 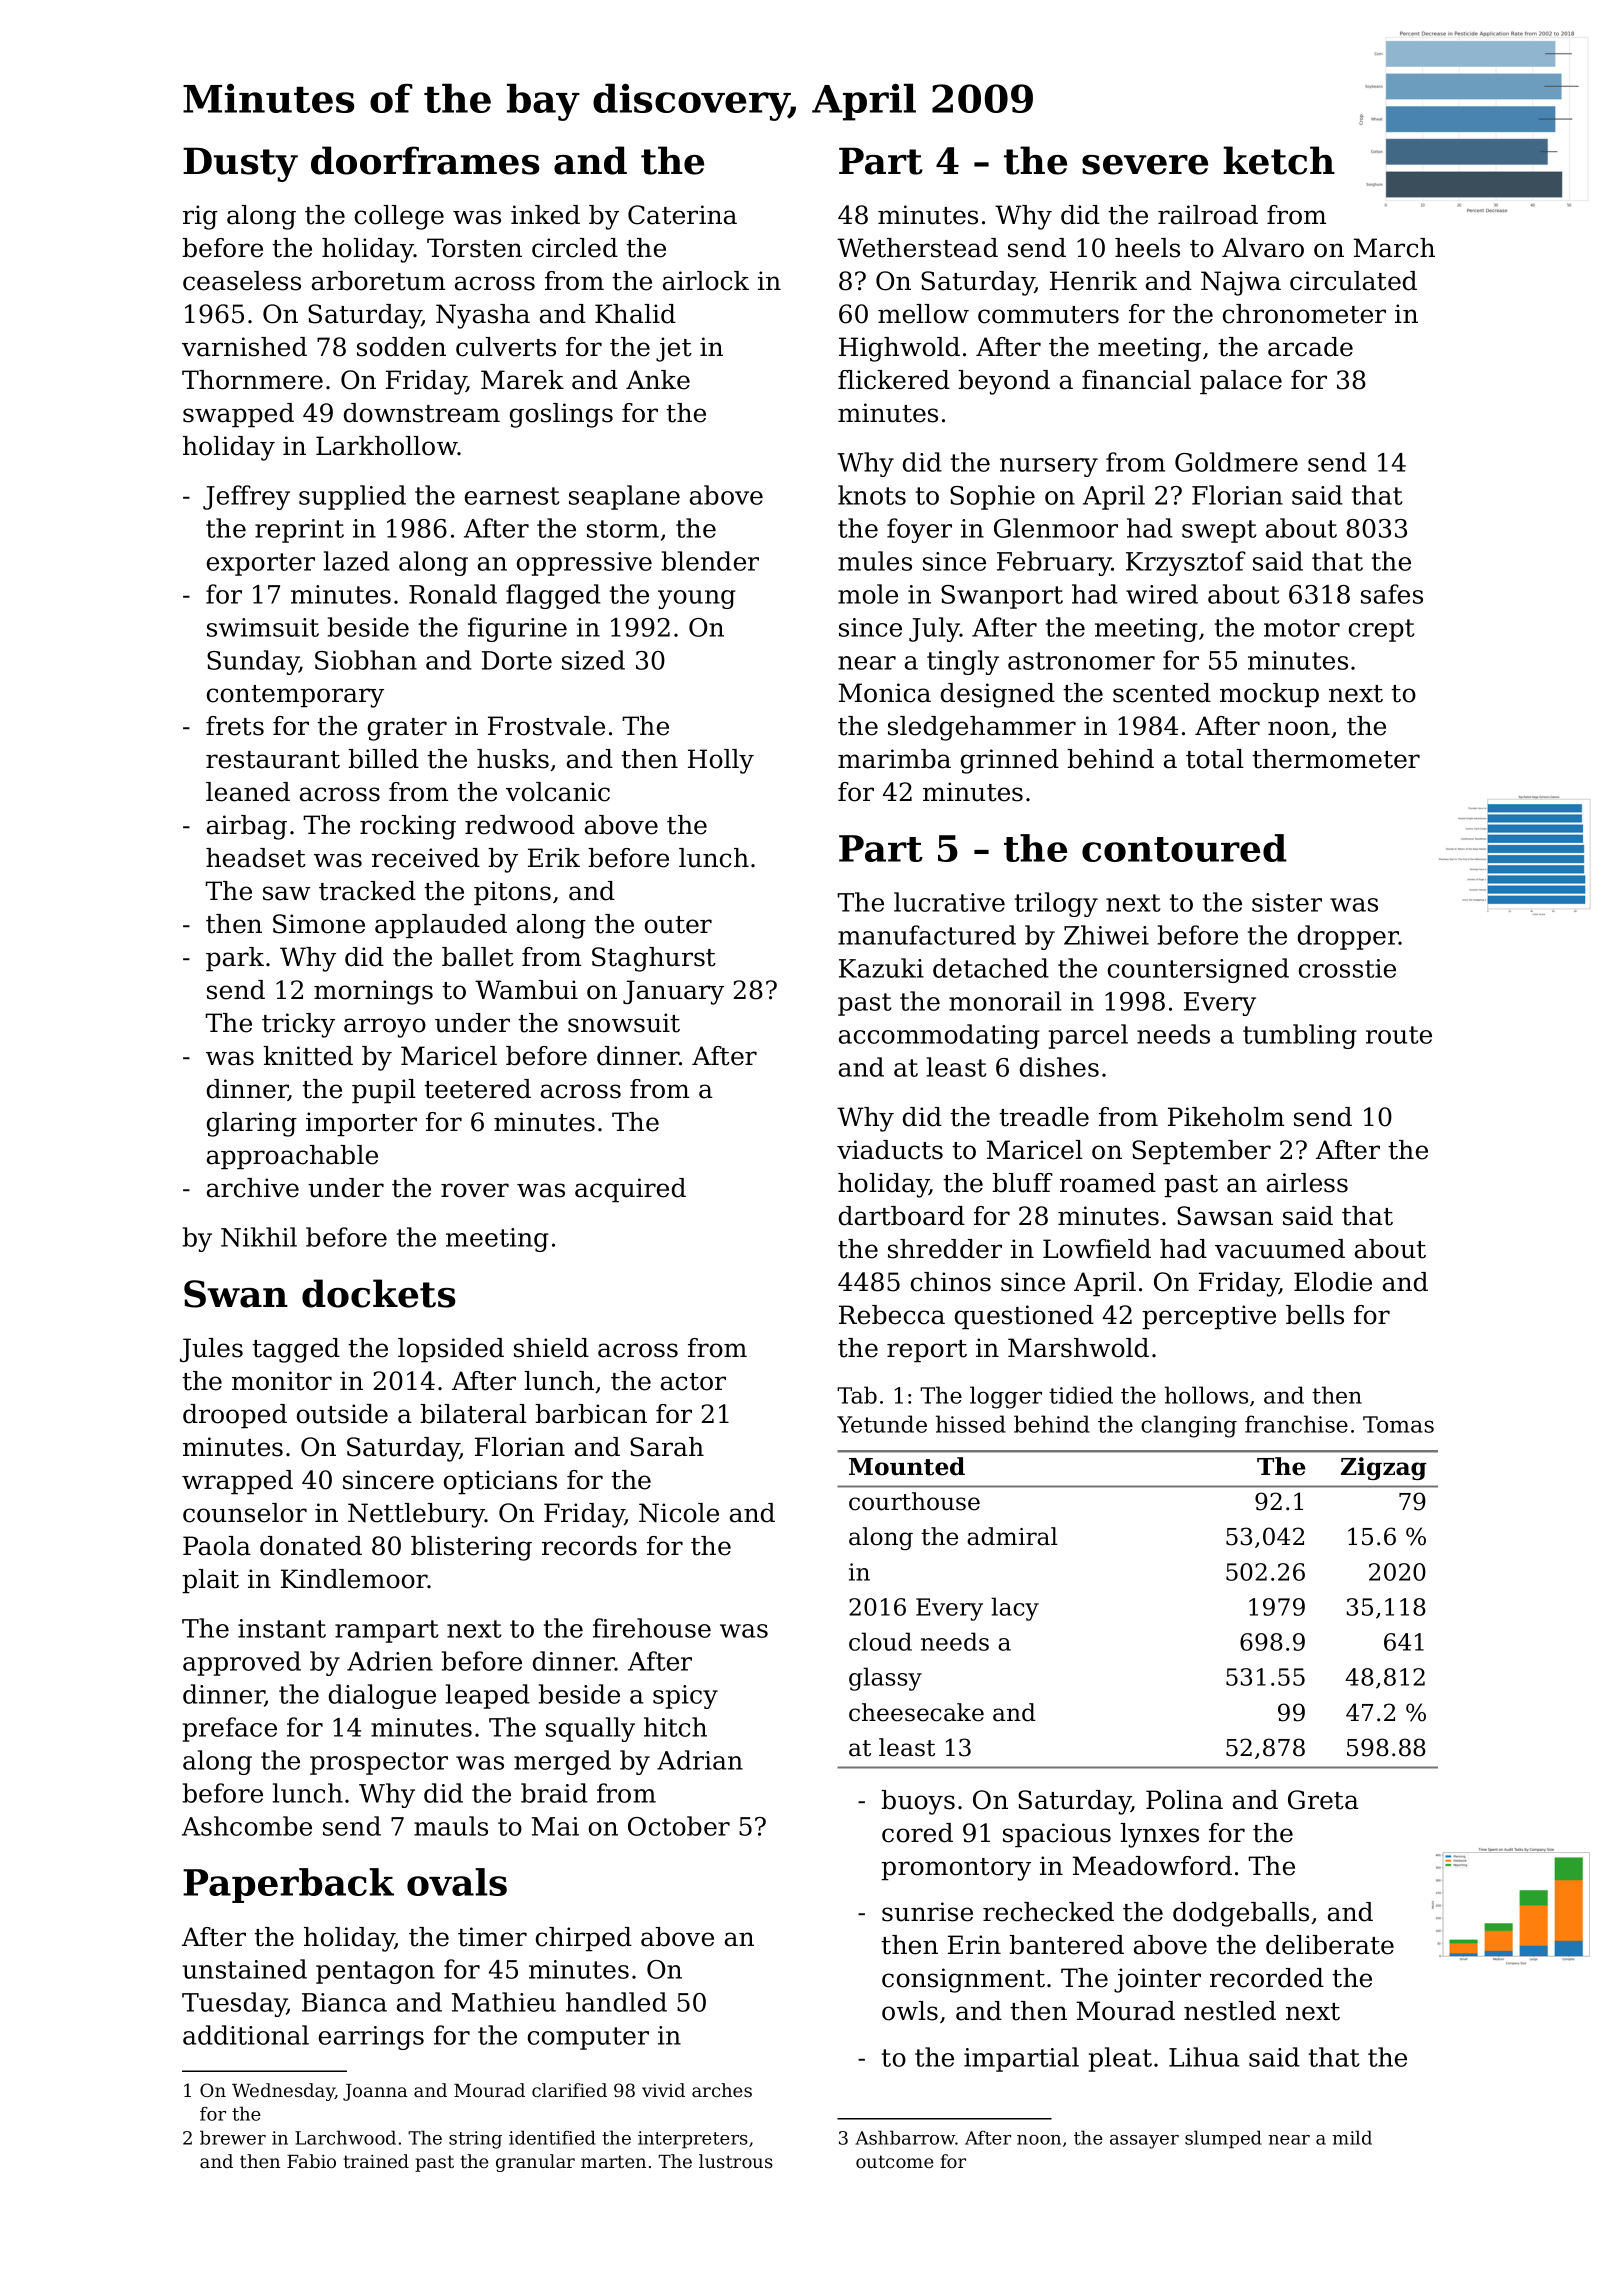 What do you see at coordinates (917, 248) in the document?
I see `Wetherstead` at bounding box center [917, 248].
